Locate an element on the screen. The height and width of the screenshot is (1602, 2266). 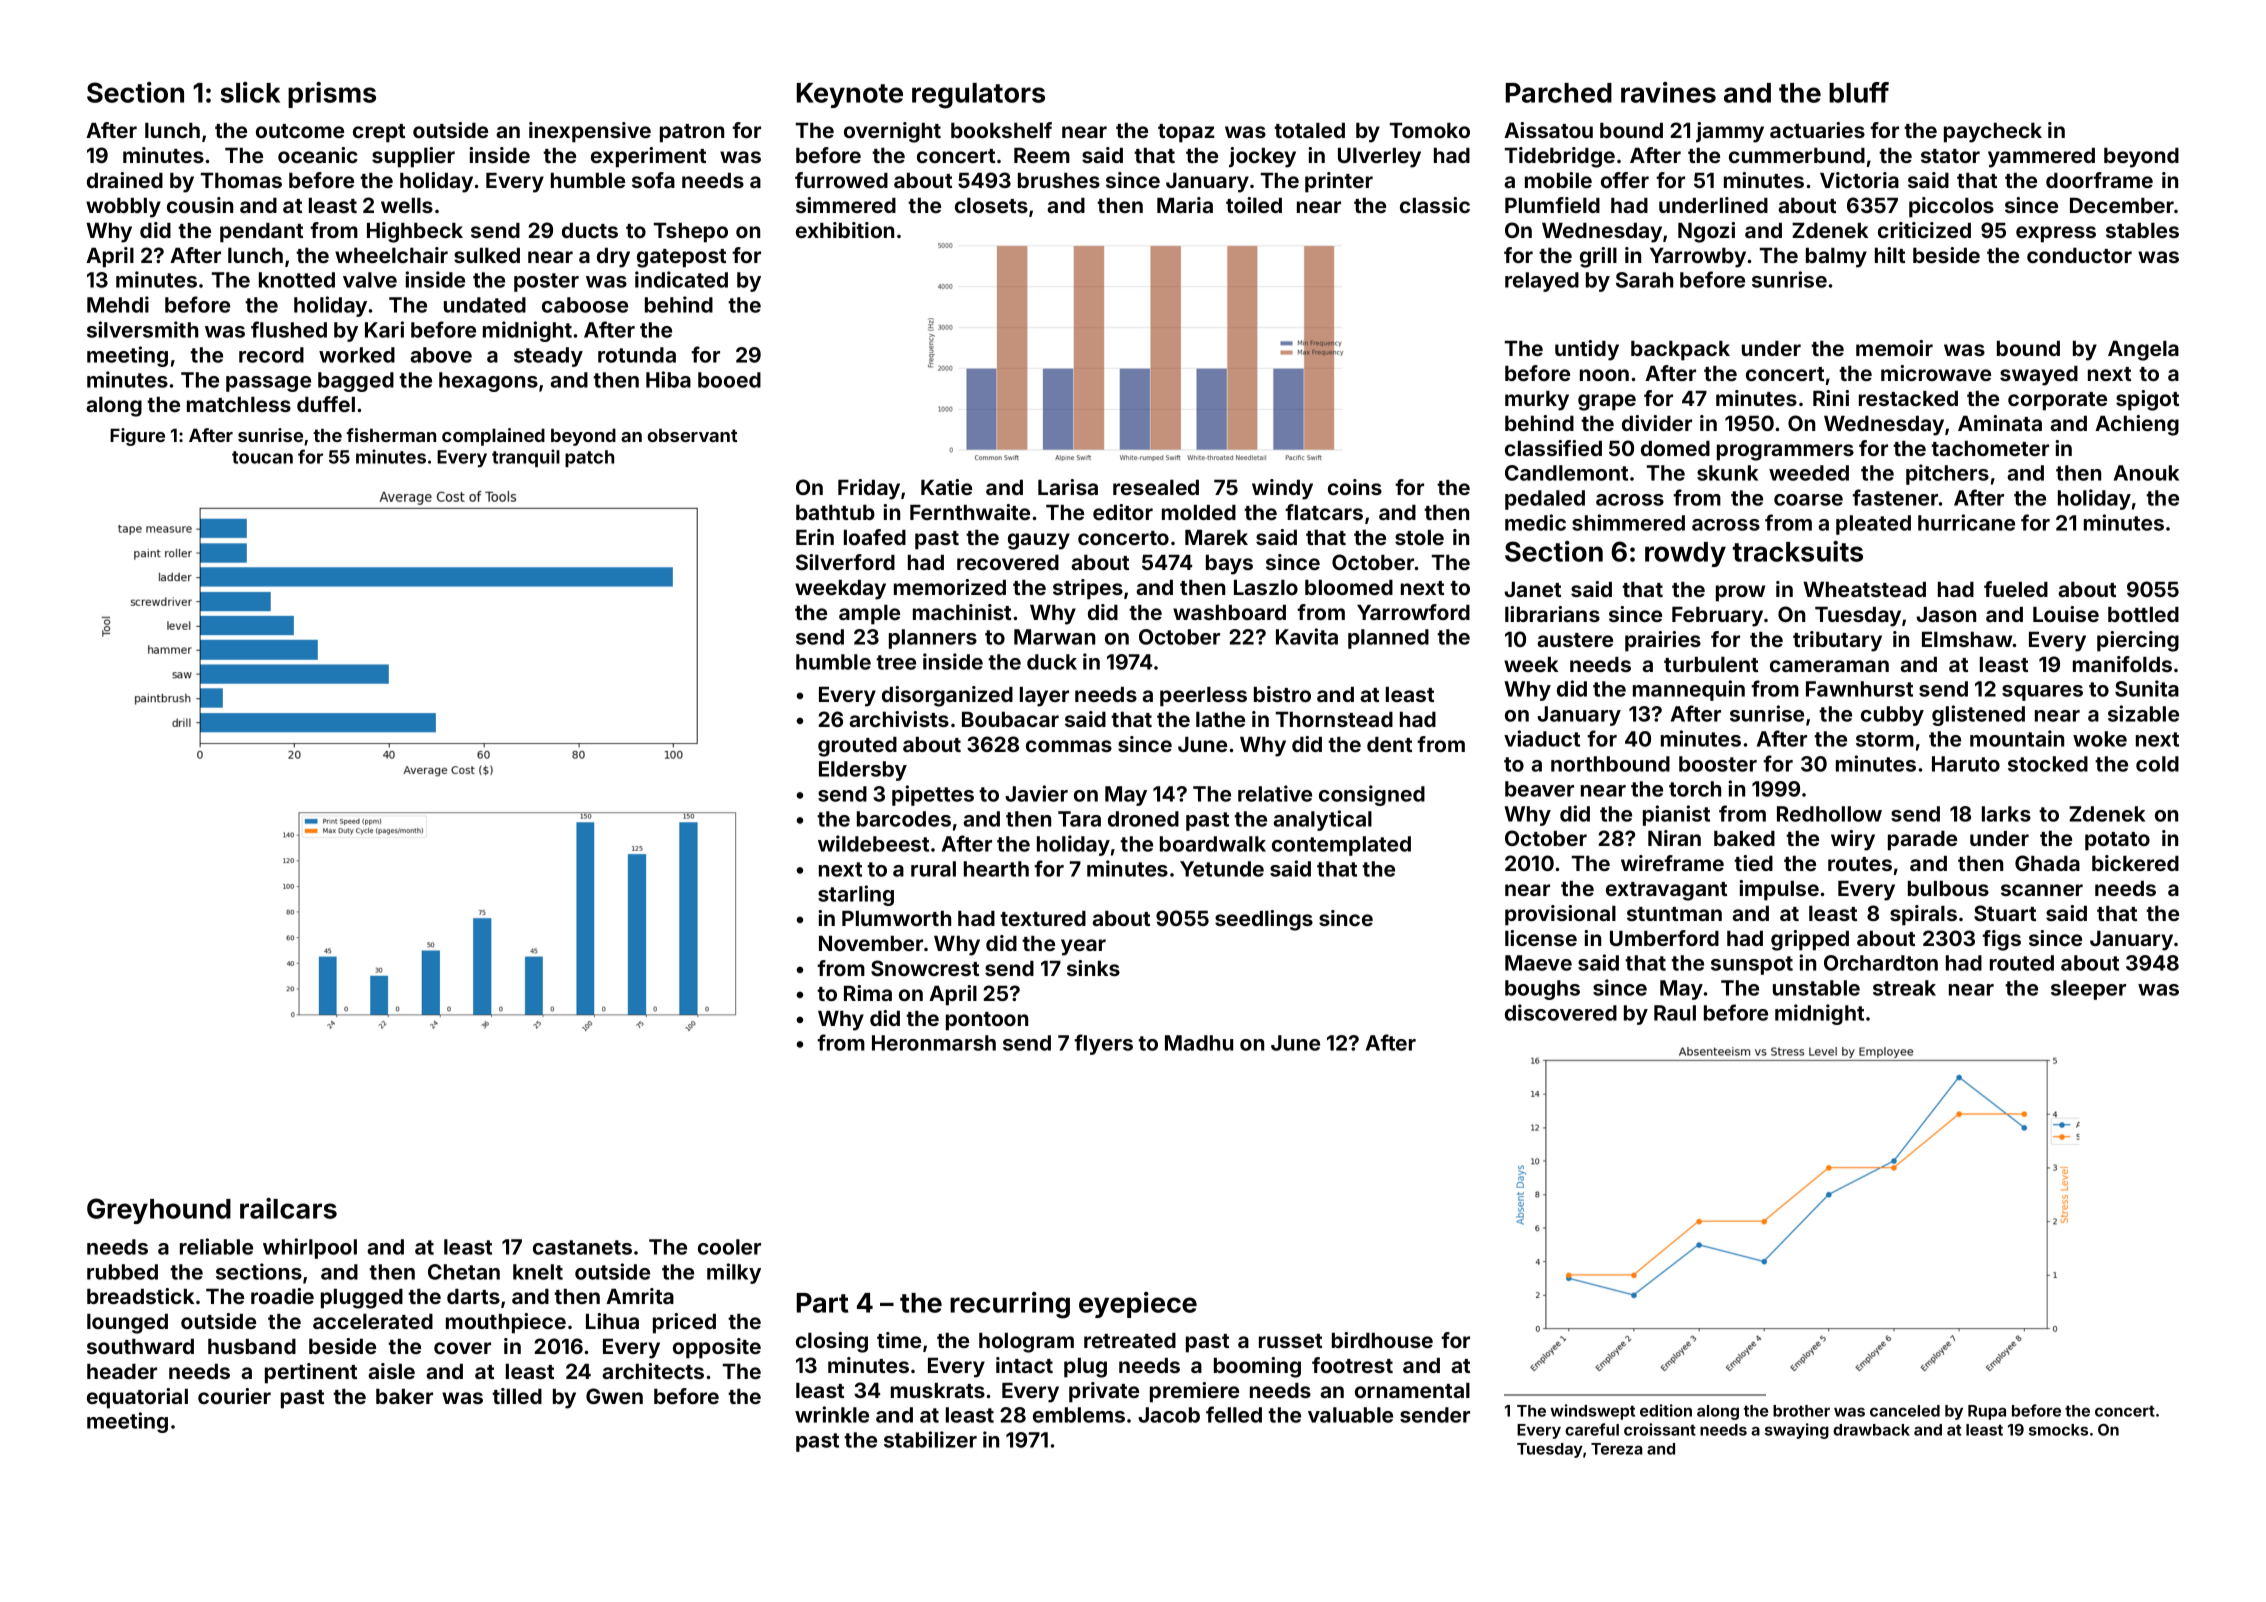
felled is located at coordinates (1234, 1414).
